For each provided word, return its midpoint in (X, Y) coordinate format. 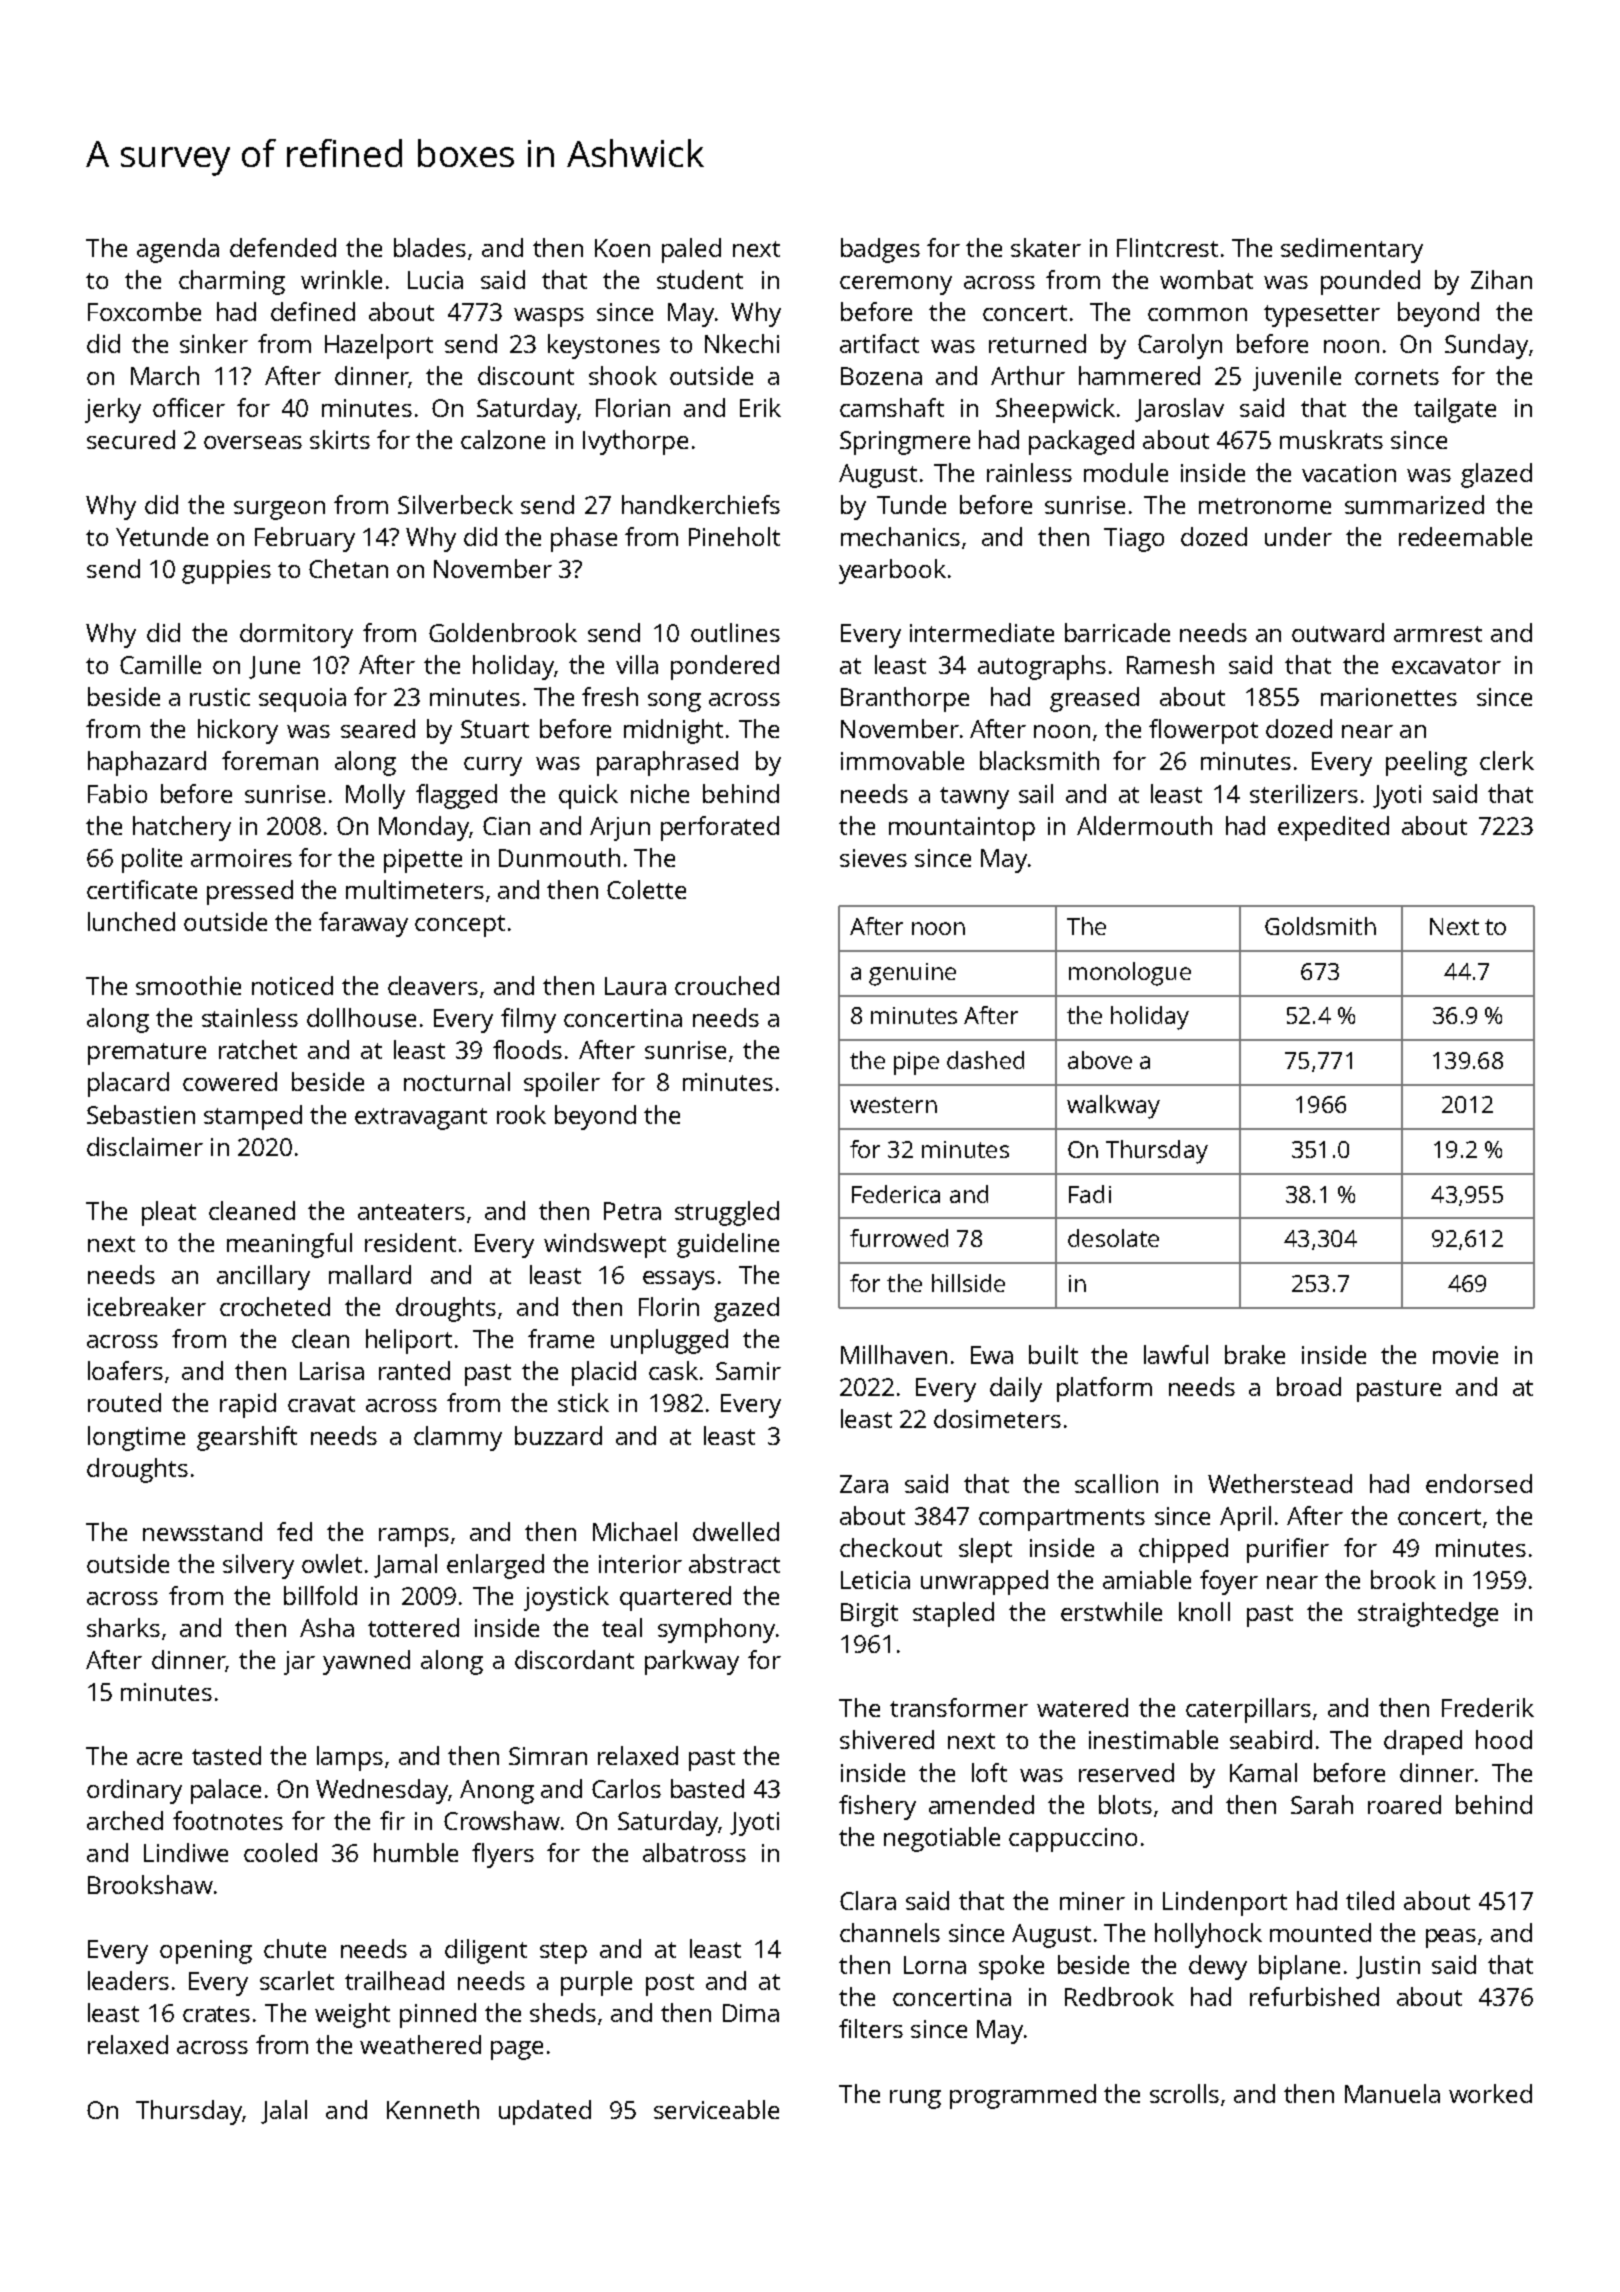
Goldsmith (1320, 926)
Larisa (332, 1371)
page (517, 2050)
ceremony (896, 285)
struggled (727, 1213)
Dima (751, 2013)
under (1298, 536)
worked (1490, 2093)
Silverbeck (455, 504)
